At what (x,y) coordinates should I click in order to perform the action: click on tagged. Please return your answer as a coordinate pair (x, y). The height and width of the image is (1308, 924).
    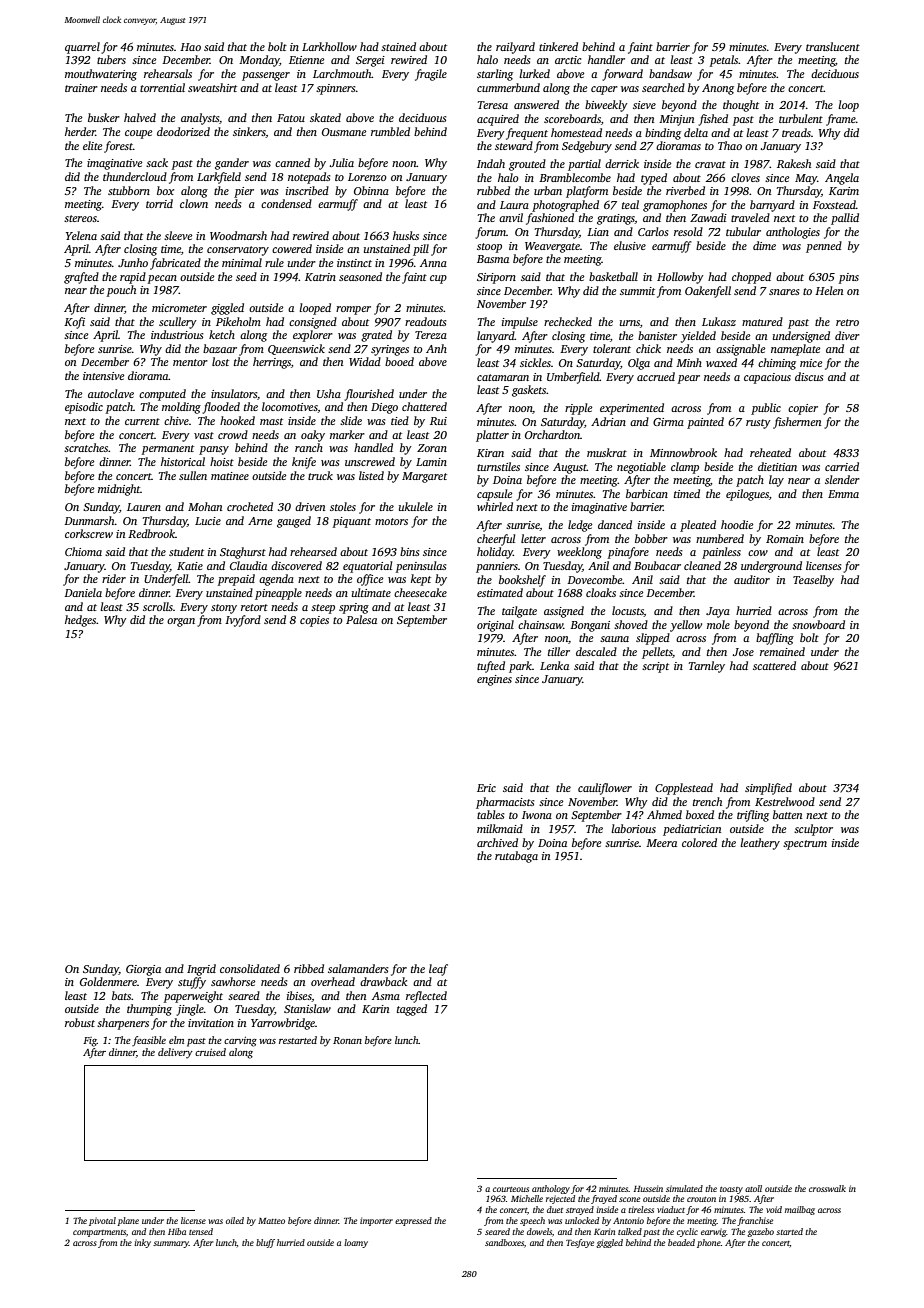
    Looking at the image, I should click on (412, 1010).
